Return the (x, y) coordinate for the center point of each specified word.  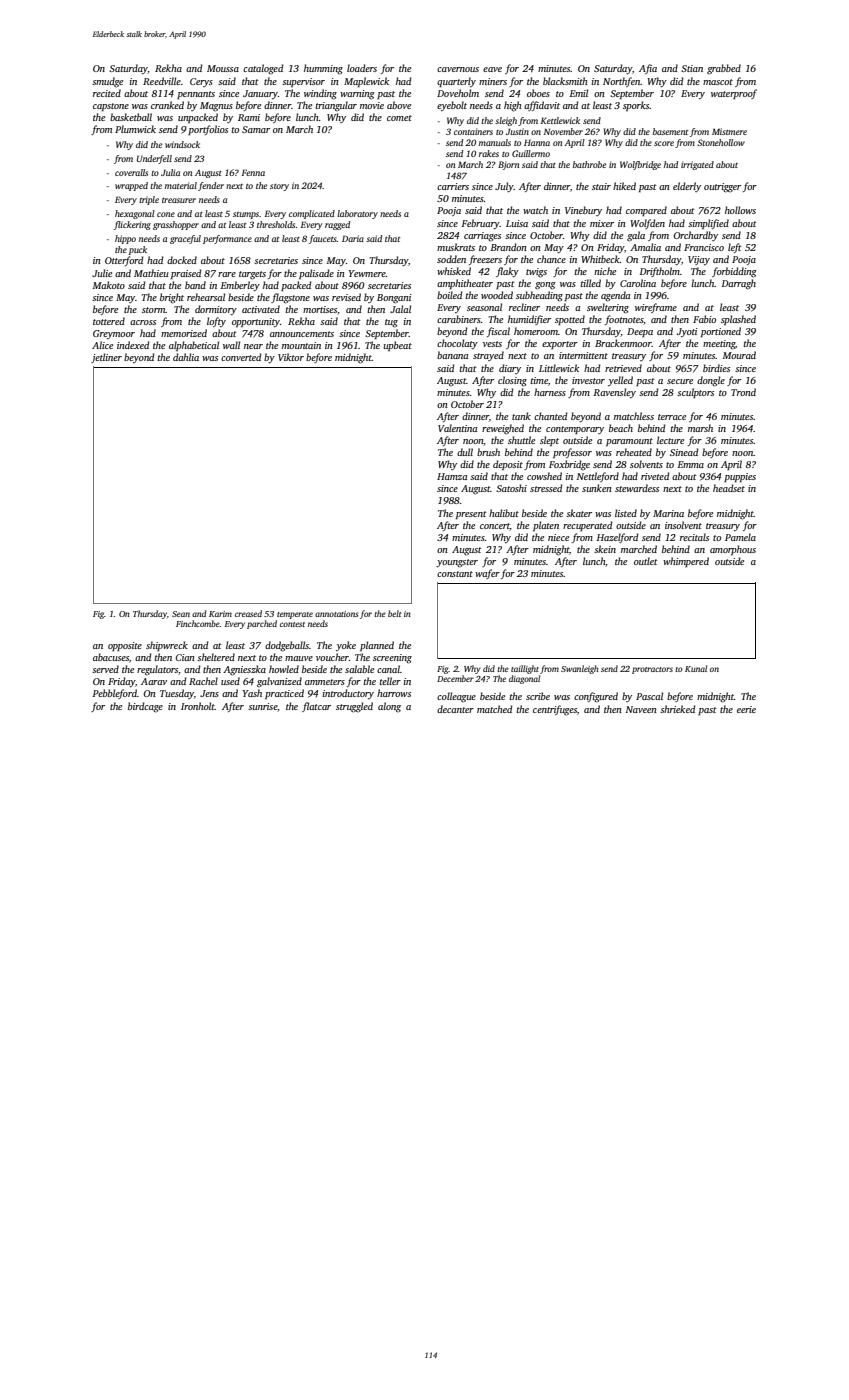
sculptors (695, 393)
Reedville (162, 81)
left (735, 248)
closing (512, 381)
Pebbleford (114, 694)
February (480, 224)
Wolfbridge (640, 165)
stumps (246, 215)
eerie (746, 709)
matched (494, 709)
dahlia (186, 357)
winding (320, 94)
